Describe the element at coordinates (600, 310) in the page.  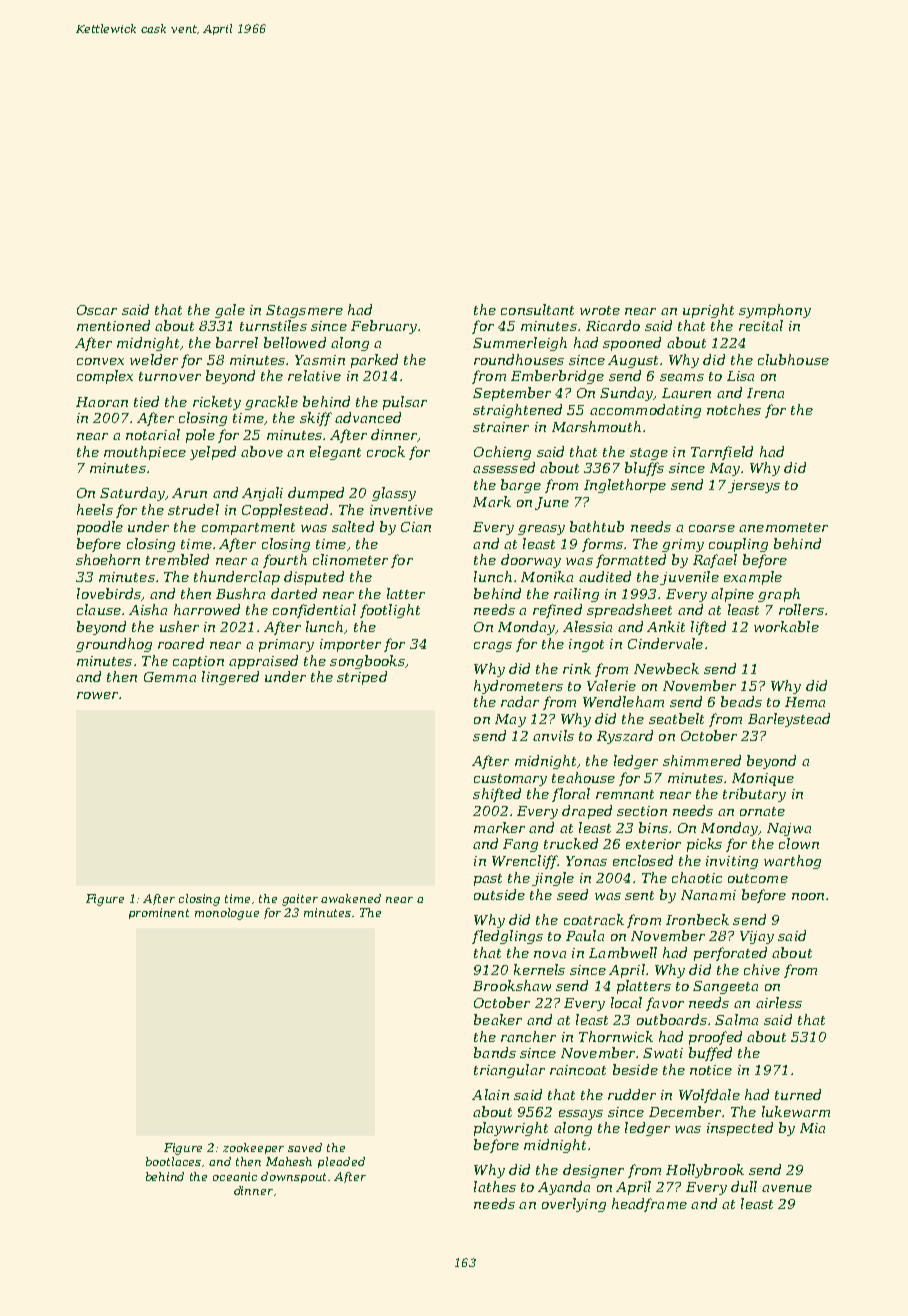
I see `wrote` at that location.
